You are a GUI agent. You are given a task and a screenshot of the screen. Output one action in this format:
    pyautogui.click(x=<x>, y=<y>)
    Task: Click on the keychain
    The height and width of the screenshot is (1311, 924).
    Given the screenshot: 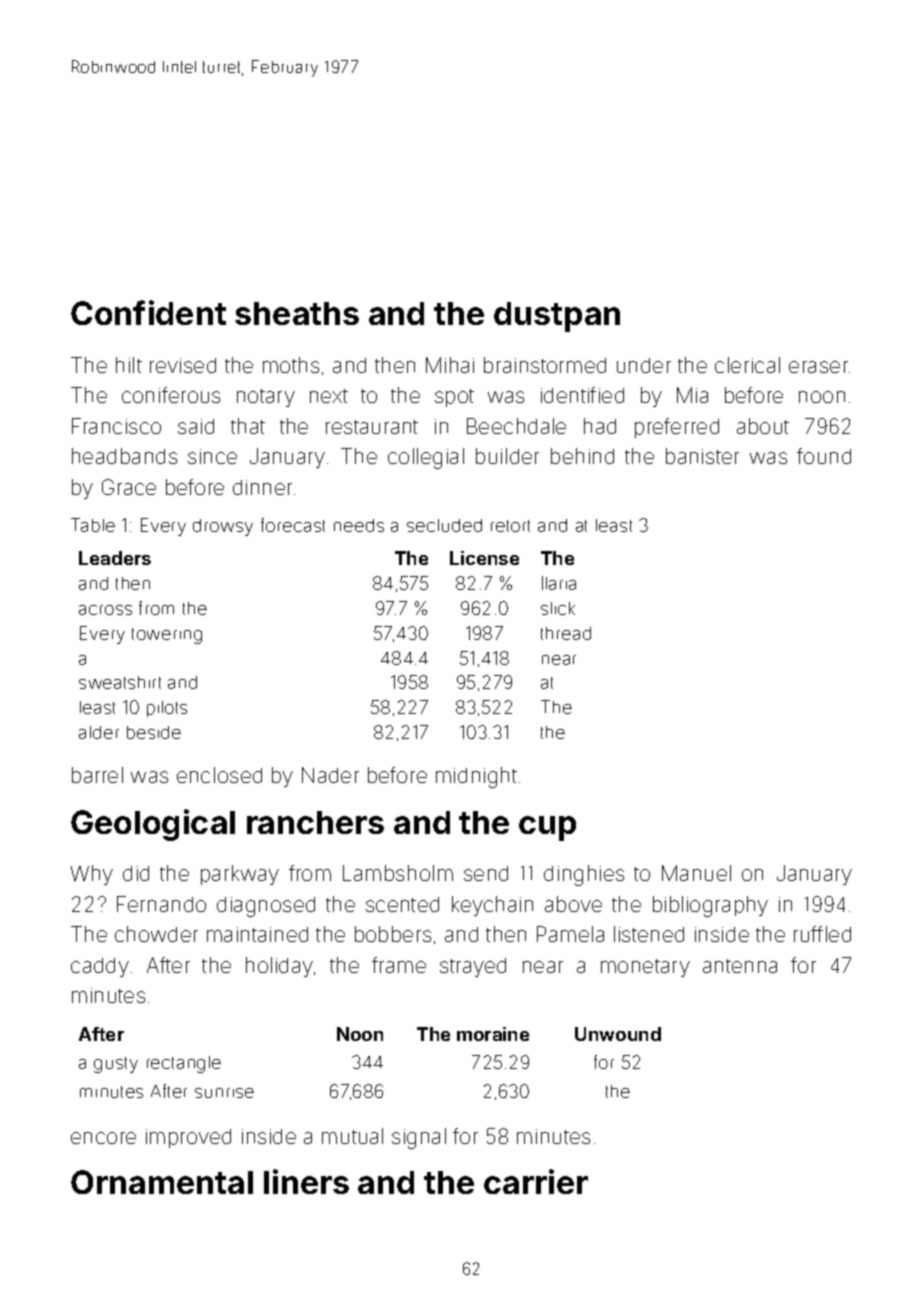 What is the action you would take?
    pyautogui.click(x=492, y=906)
